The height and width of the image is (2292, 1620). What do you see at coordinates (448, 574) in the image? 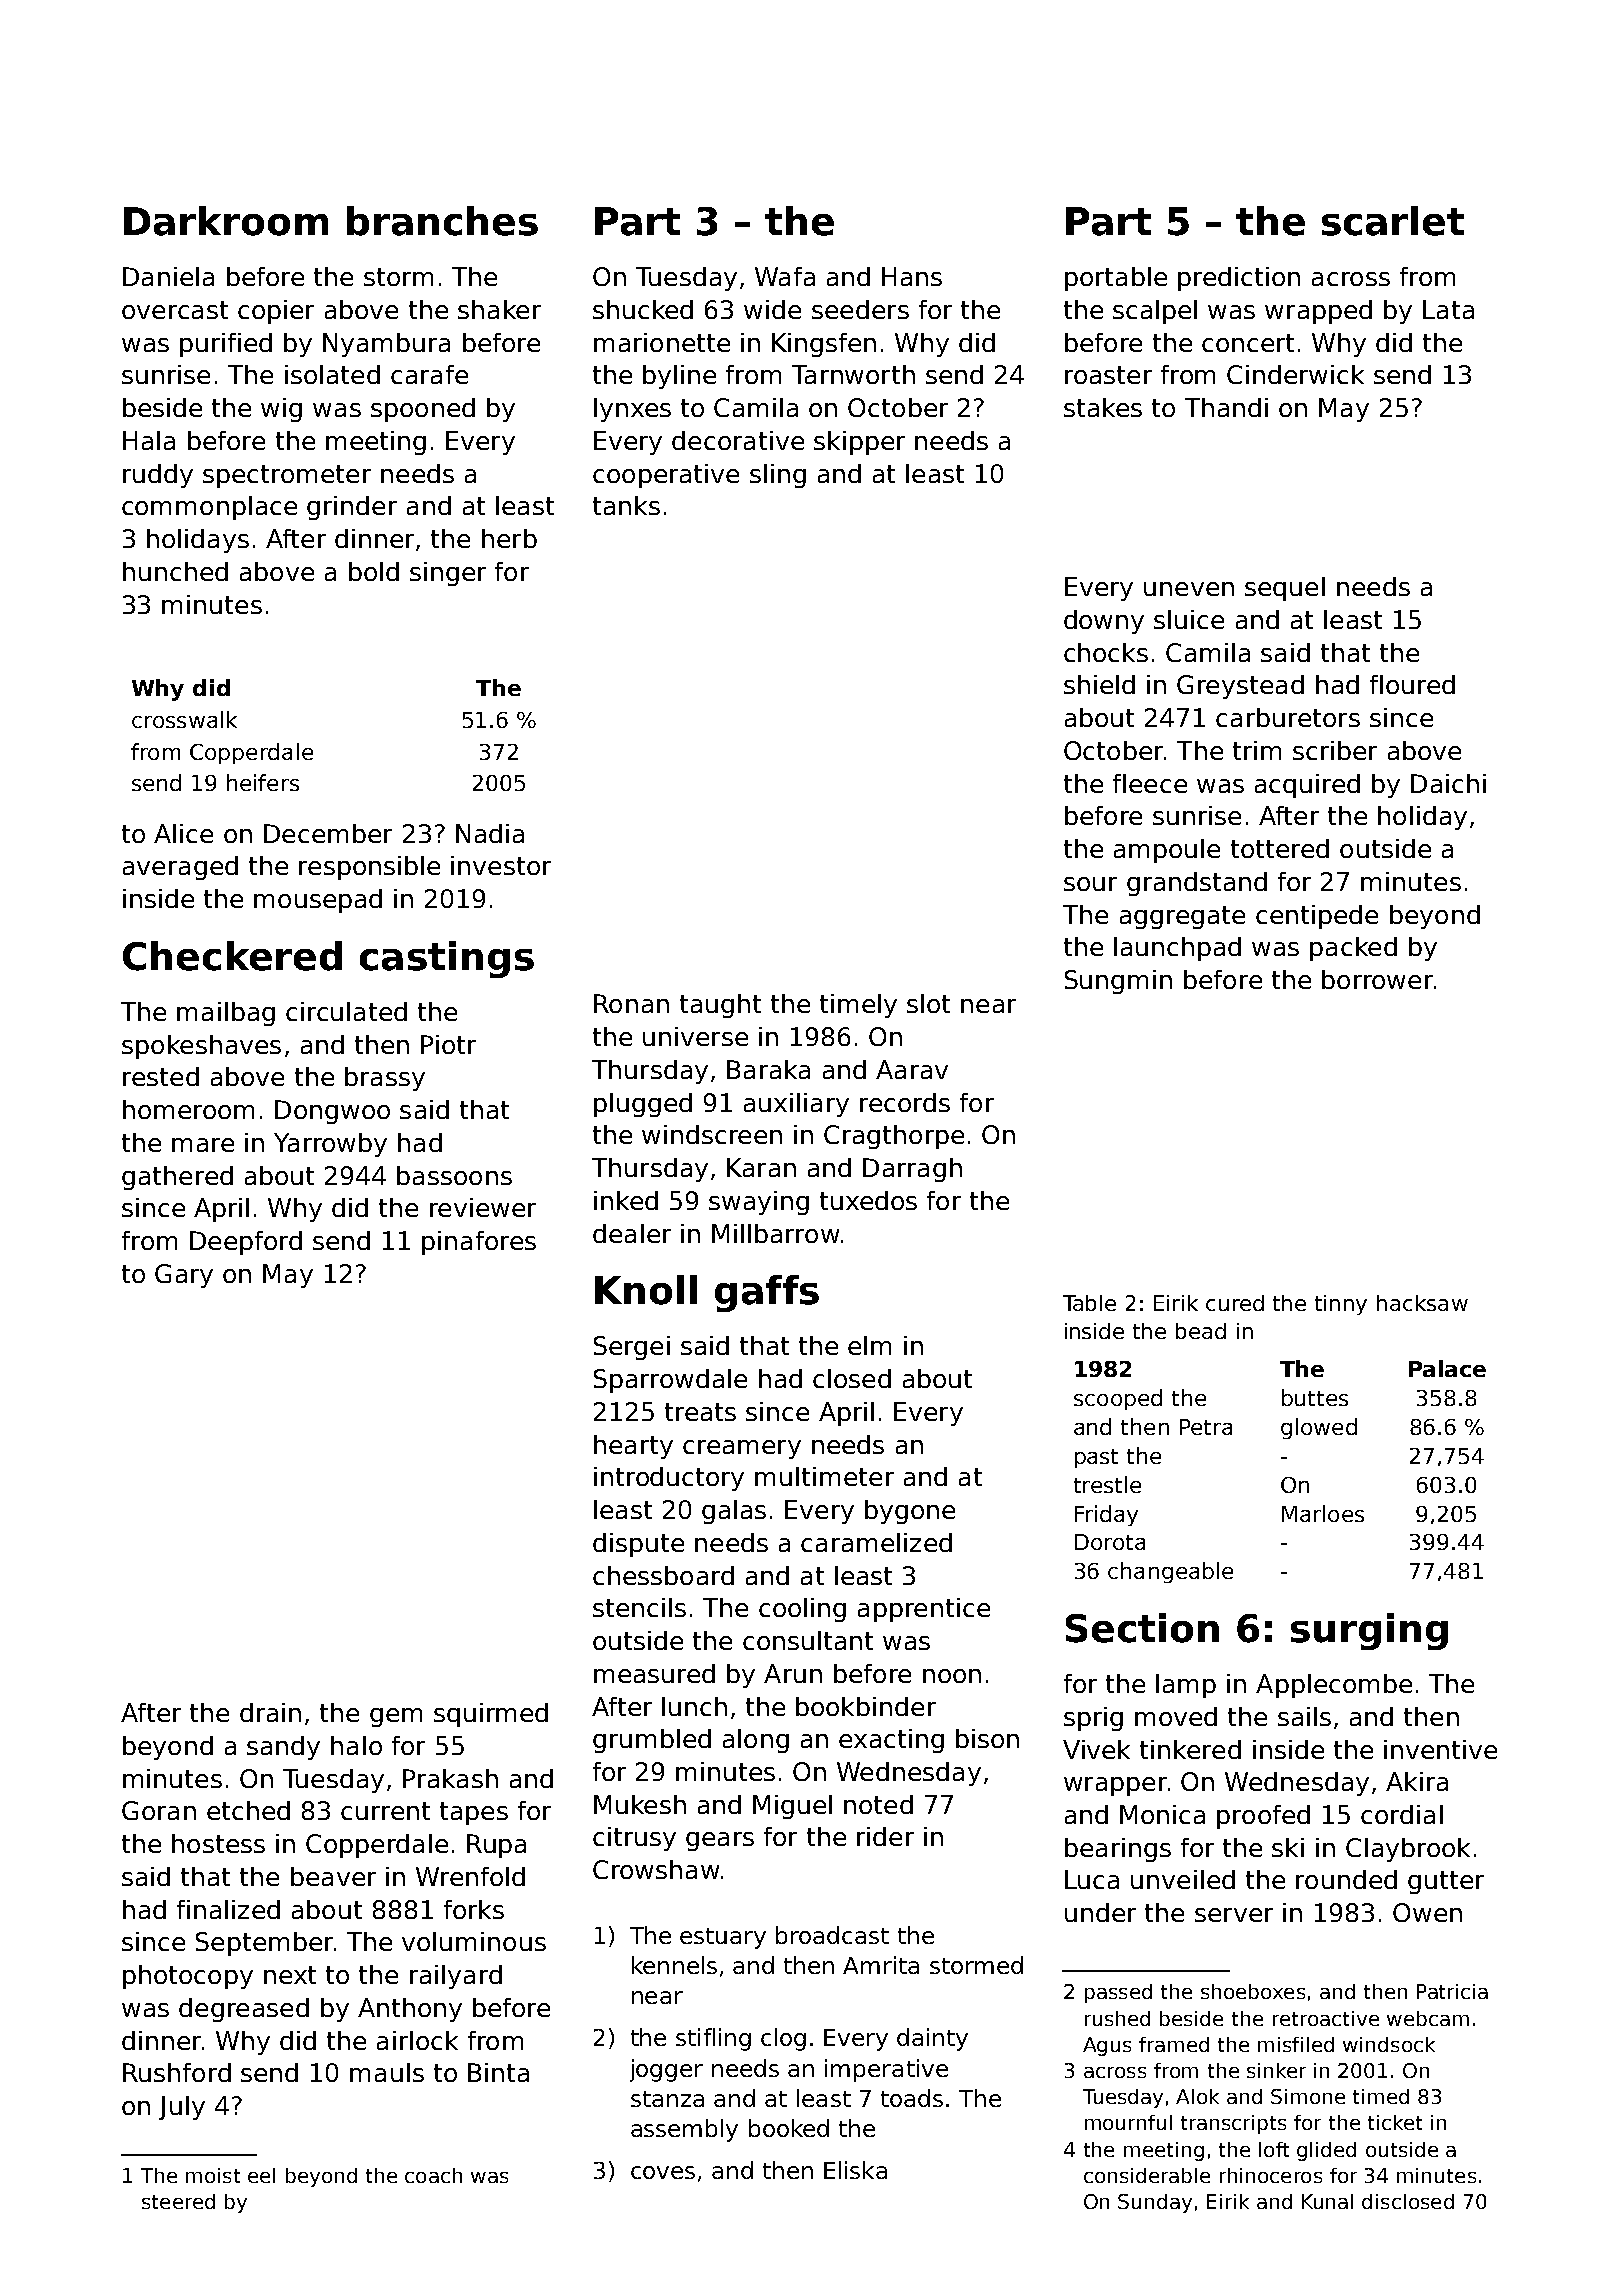
I see `singer` at bounding box center [448, 574].
